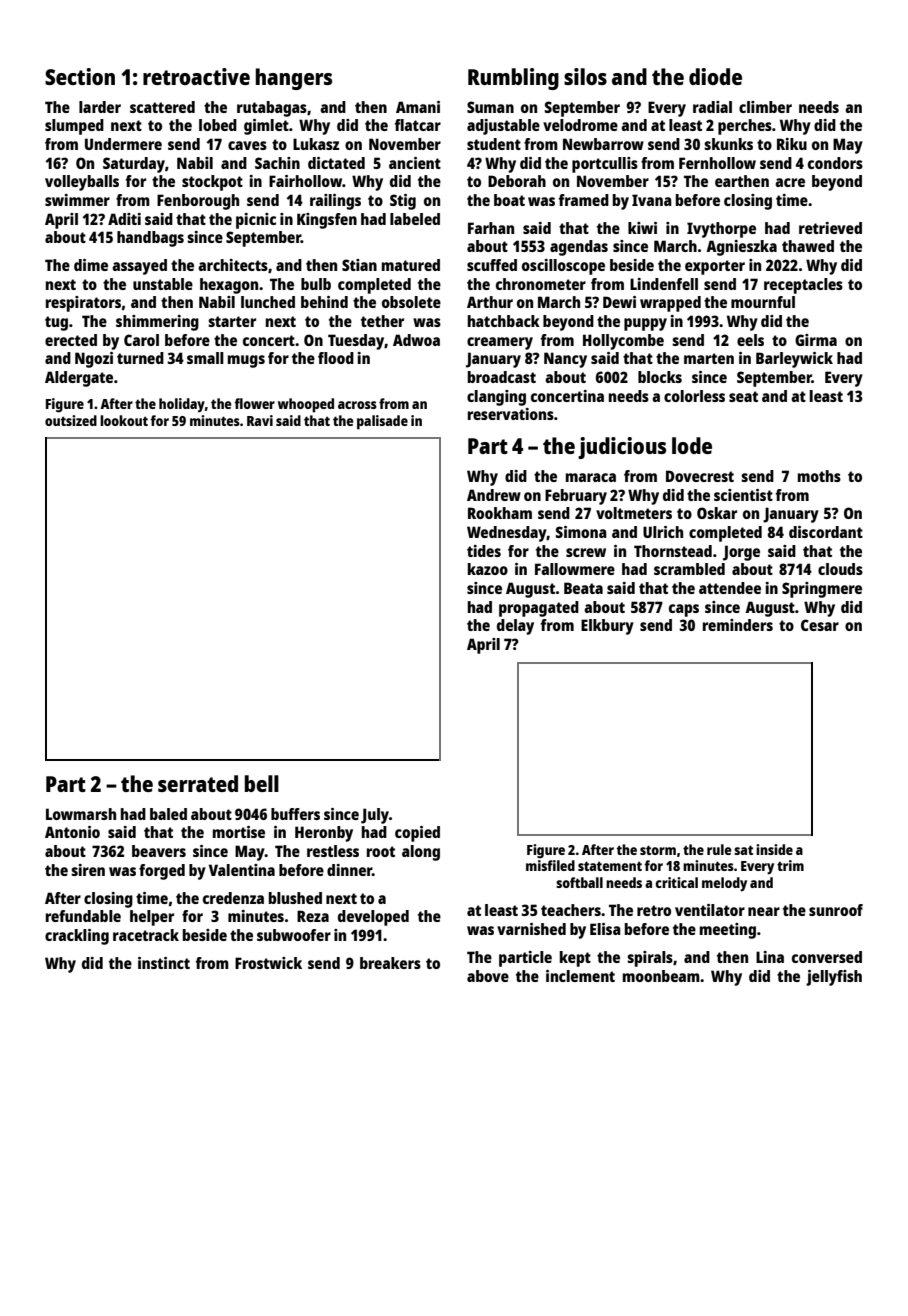 The image size is (908, 1316). I want to click on above, so click(488, 976).
